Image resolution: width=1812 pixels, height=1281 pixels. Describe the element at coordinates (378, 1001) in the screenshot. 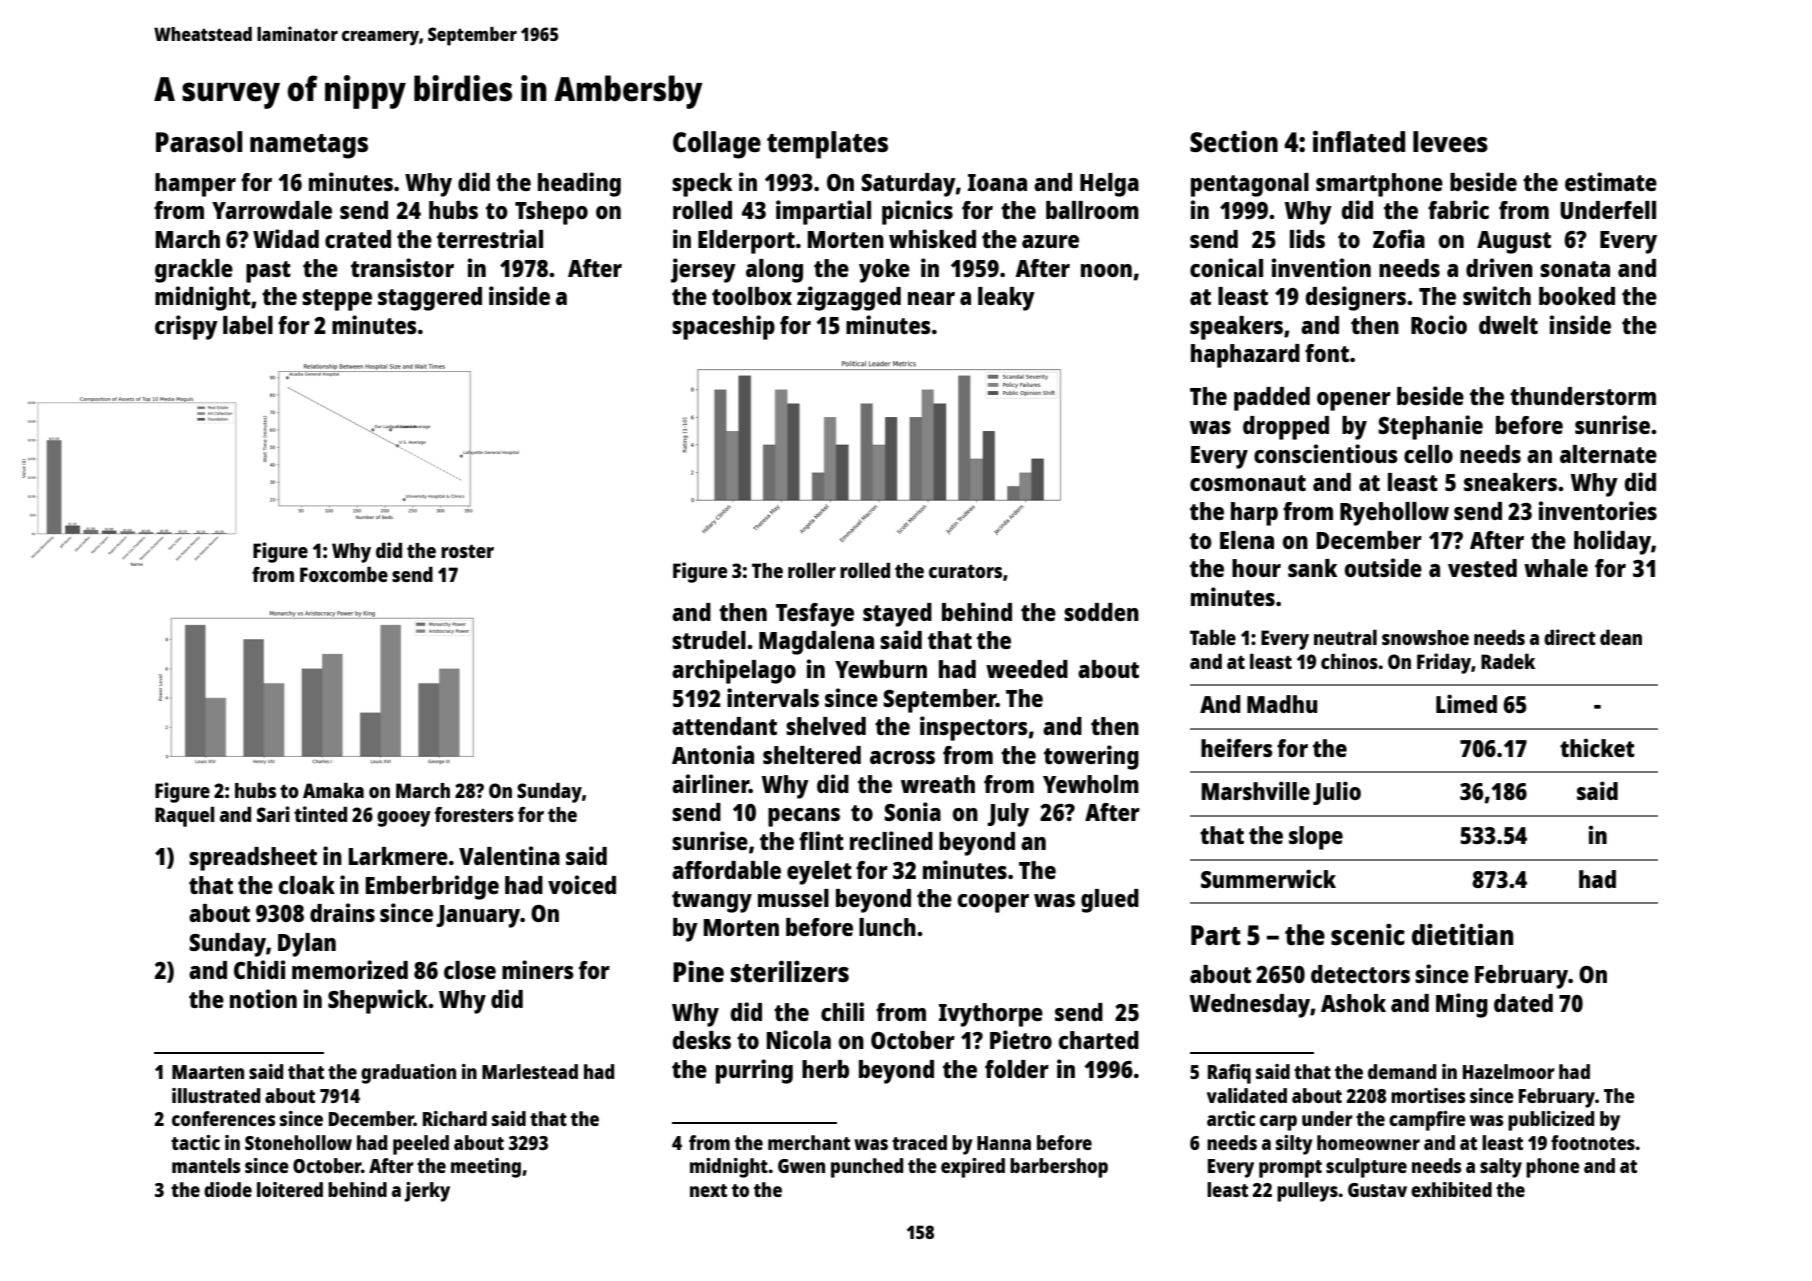

I see `Shepwick` at that location.
